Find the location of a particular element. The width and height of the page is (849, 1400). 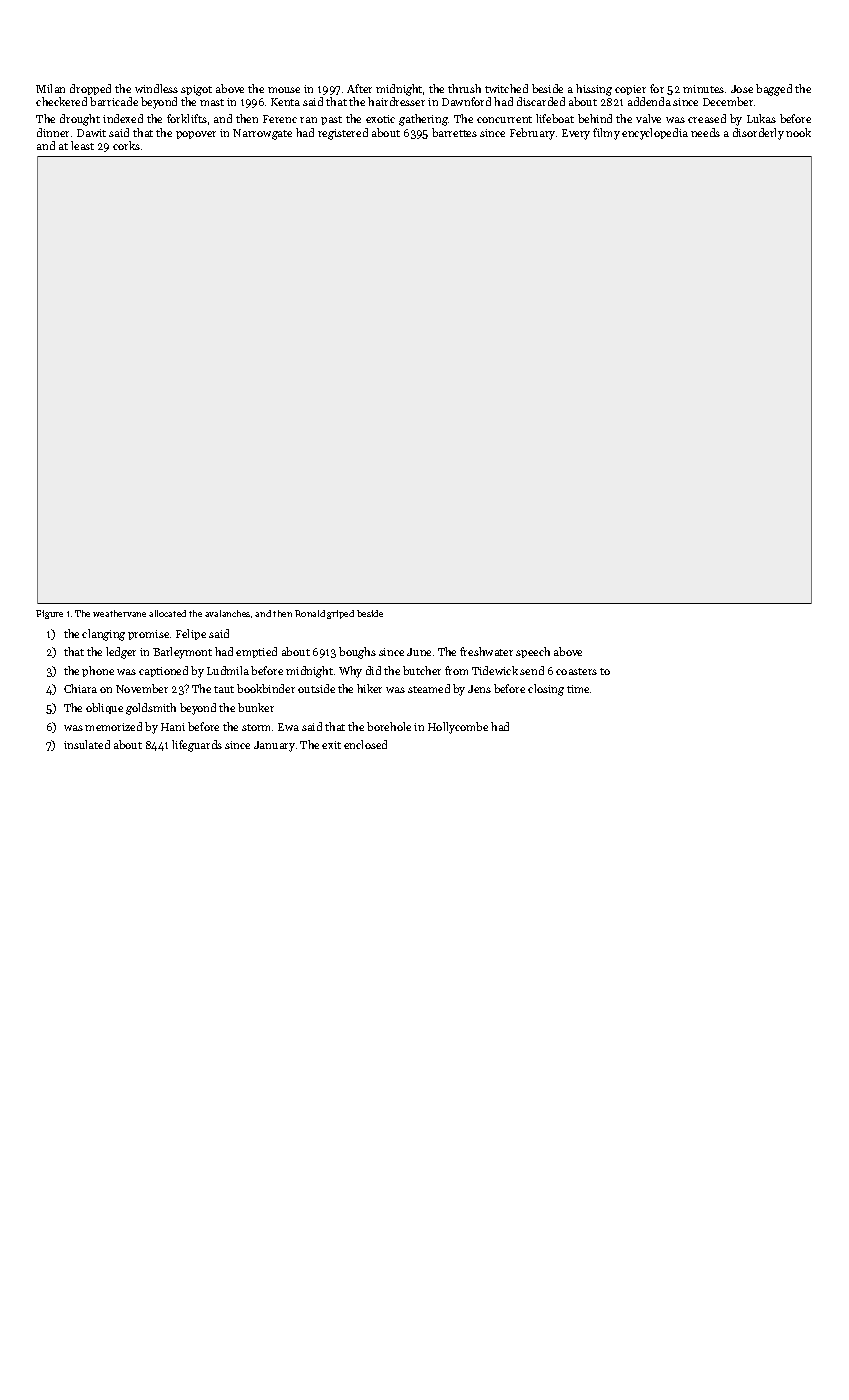

windless is located at coordinates (156, 88).
